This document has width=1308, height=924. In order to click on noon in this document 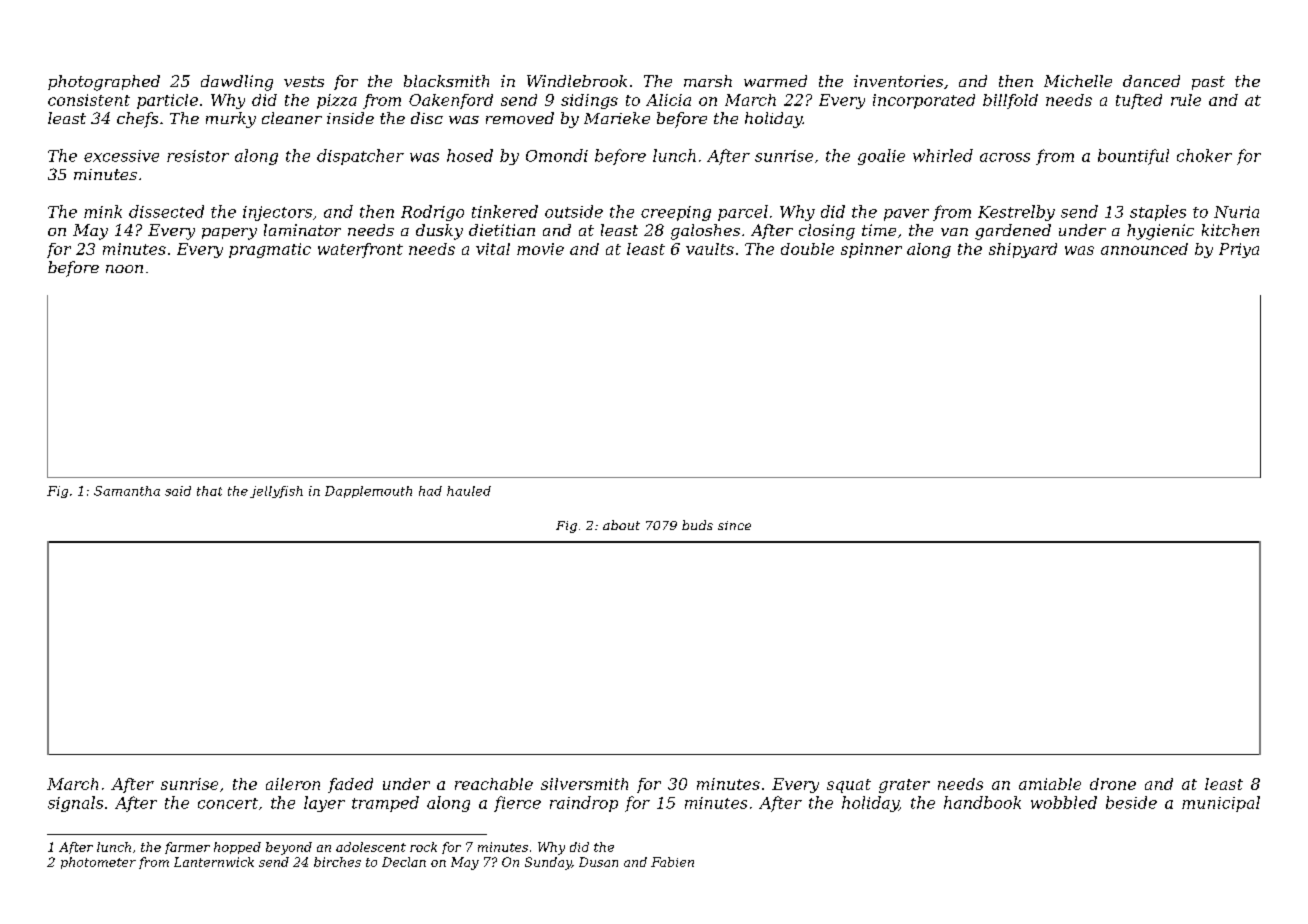, I will do `click(124, 269)`.
